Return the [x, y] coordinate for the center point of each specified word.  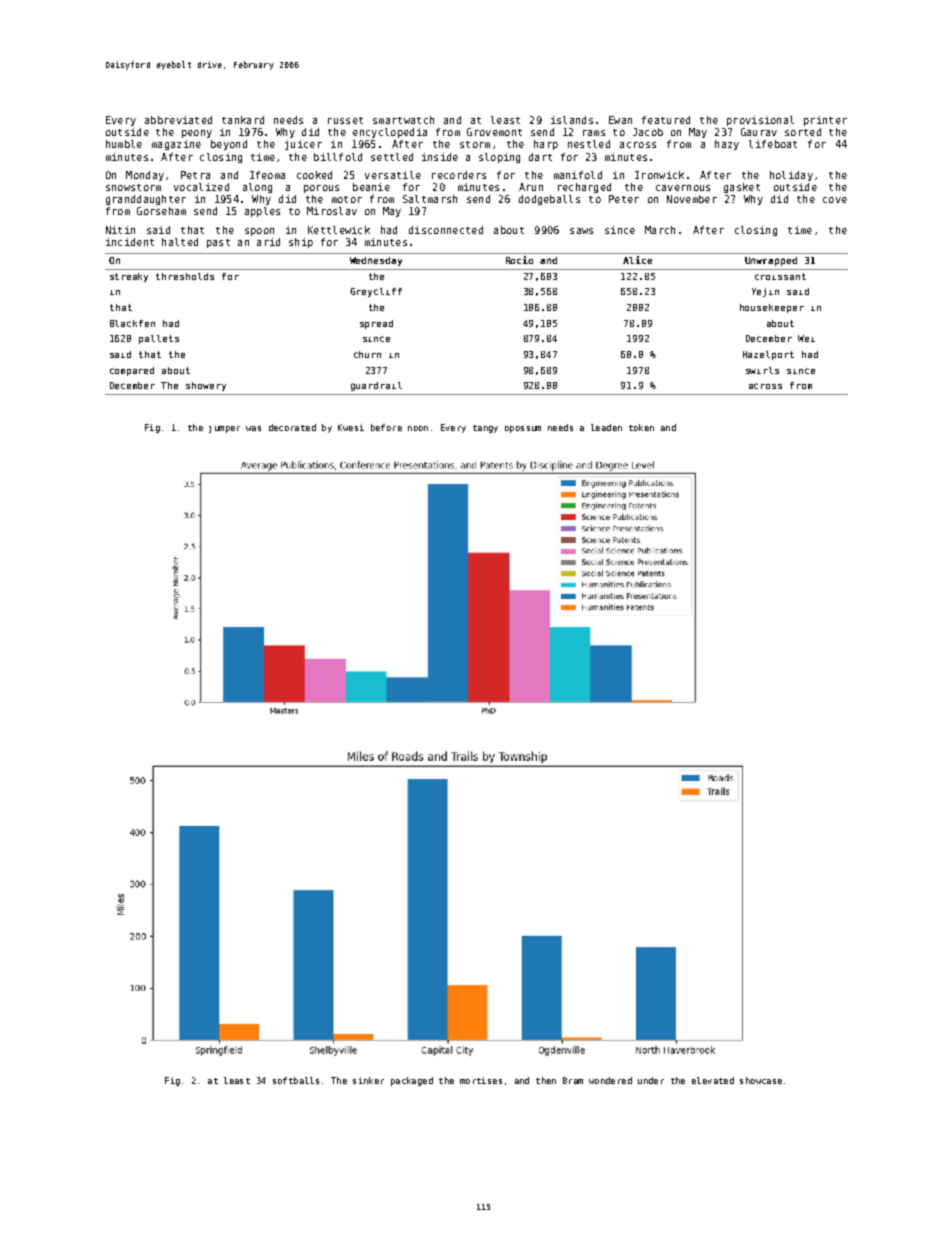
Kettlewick [339, 230]
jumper [224, 429]
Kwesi [351, 427]
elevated [713, 1080]
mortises [481, 1080]
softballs [296, 1080]
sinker [368, 1080]
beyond [229, 145]
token [641, 427]
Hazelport [768, 355]
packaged [412, 1081]
